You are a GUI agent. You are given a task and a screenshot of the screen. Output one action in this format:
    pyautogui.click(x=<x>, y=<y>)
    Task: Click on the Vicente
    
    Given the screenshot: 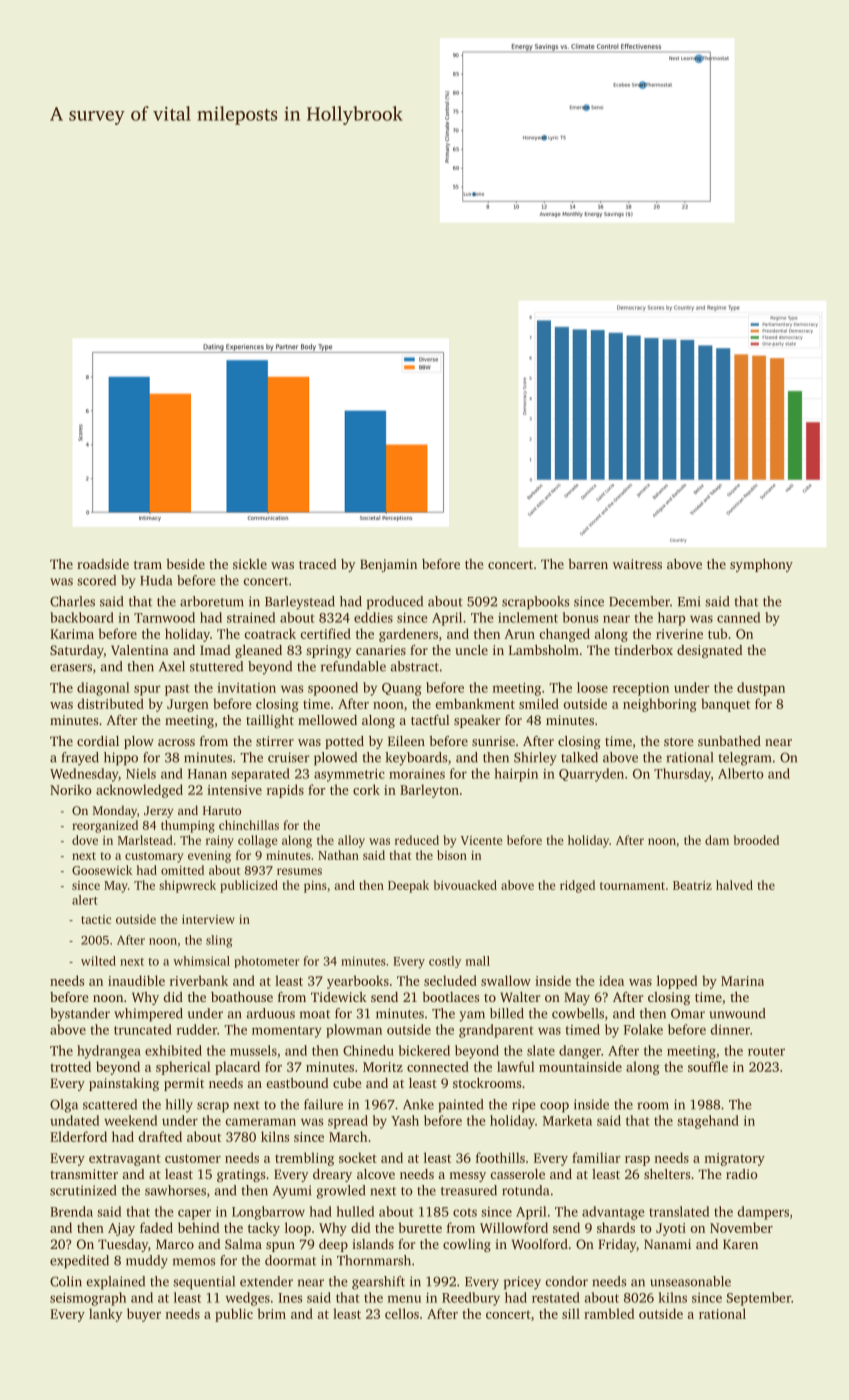 What is the action you would take?
    pyautogui.click(x=481, y=840)
